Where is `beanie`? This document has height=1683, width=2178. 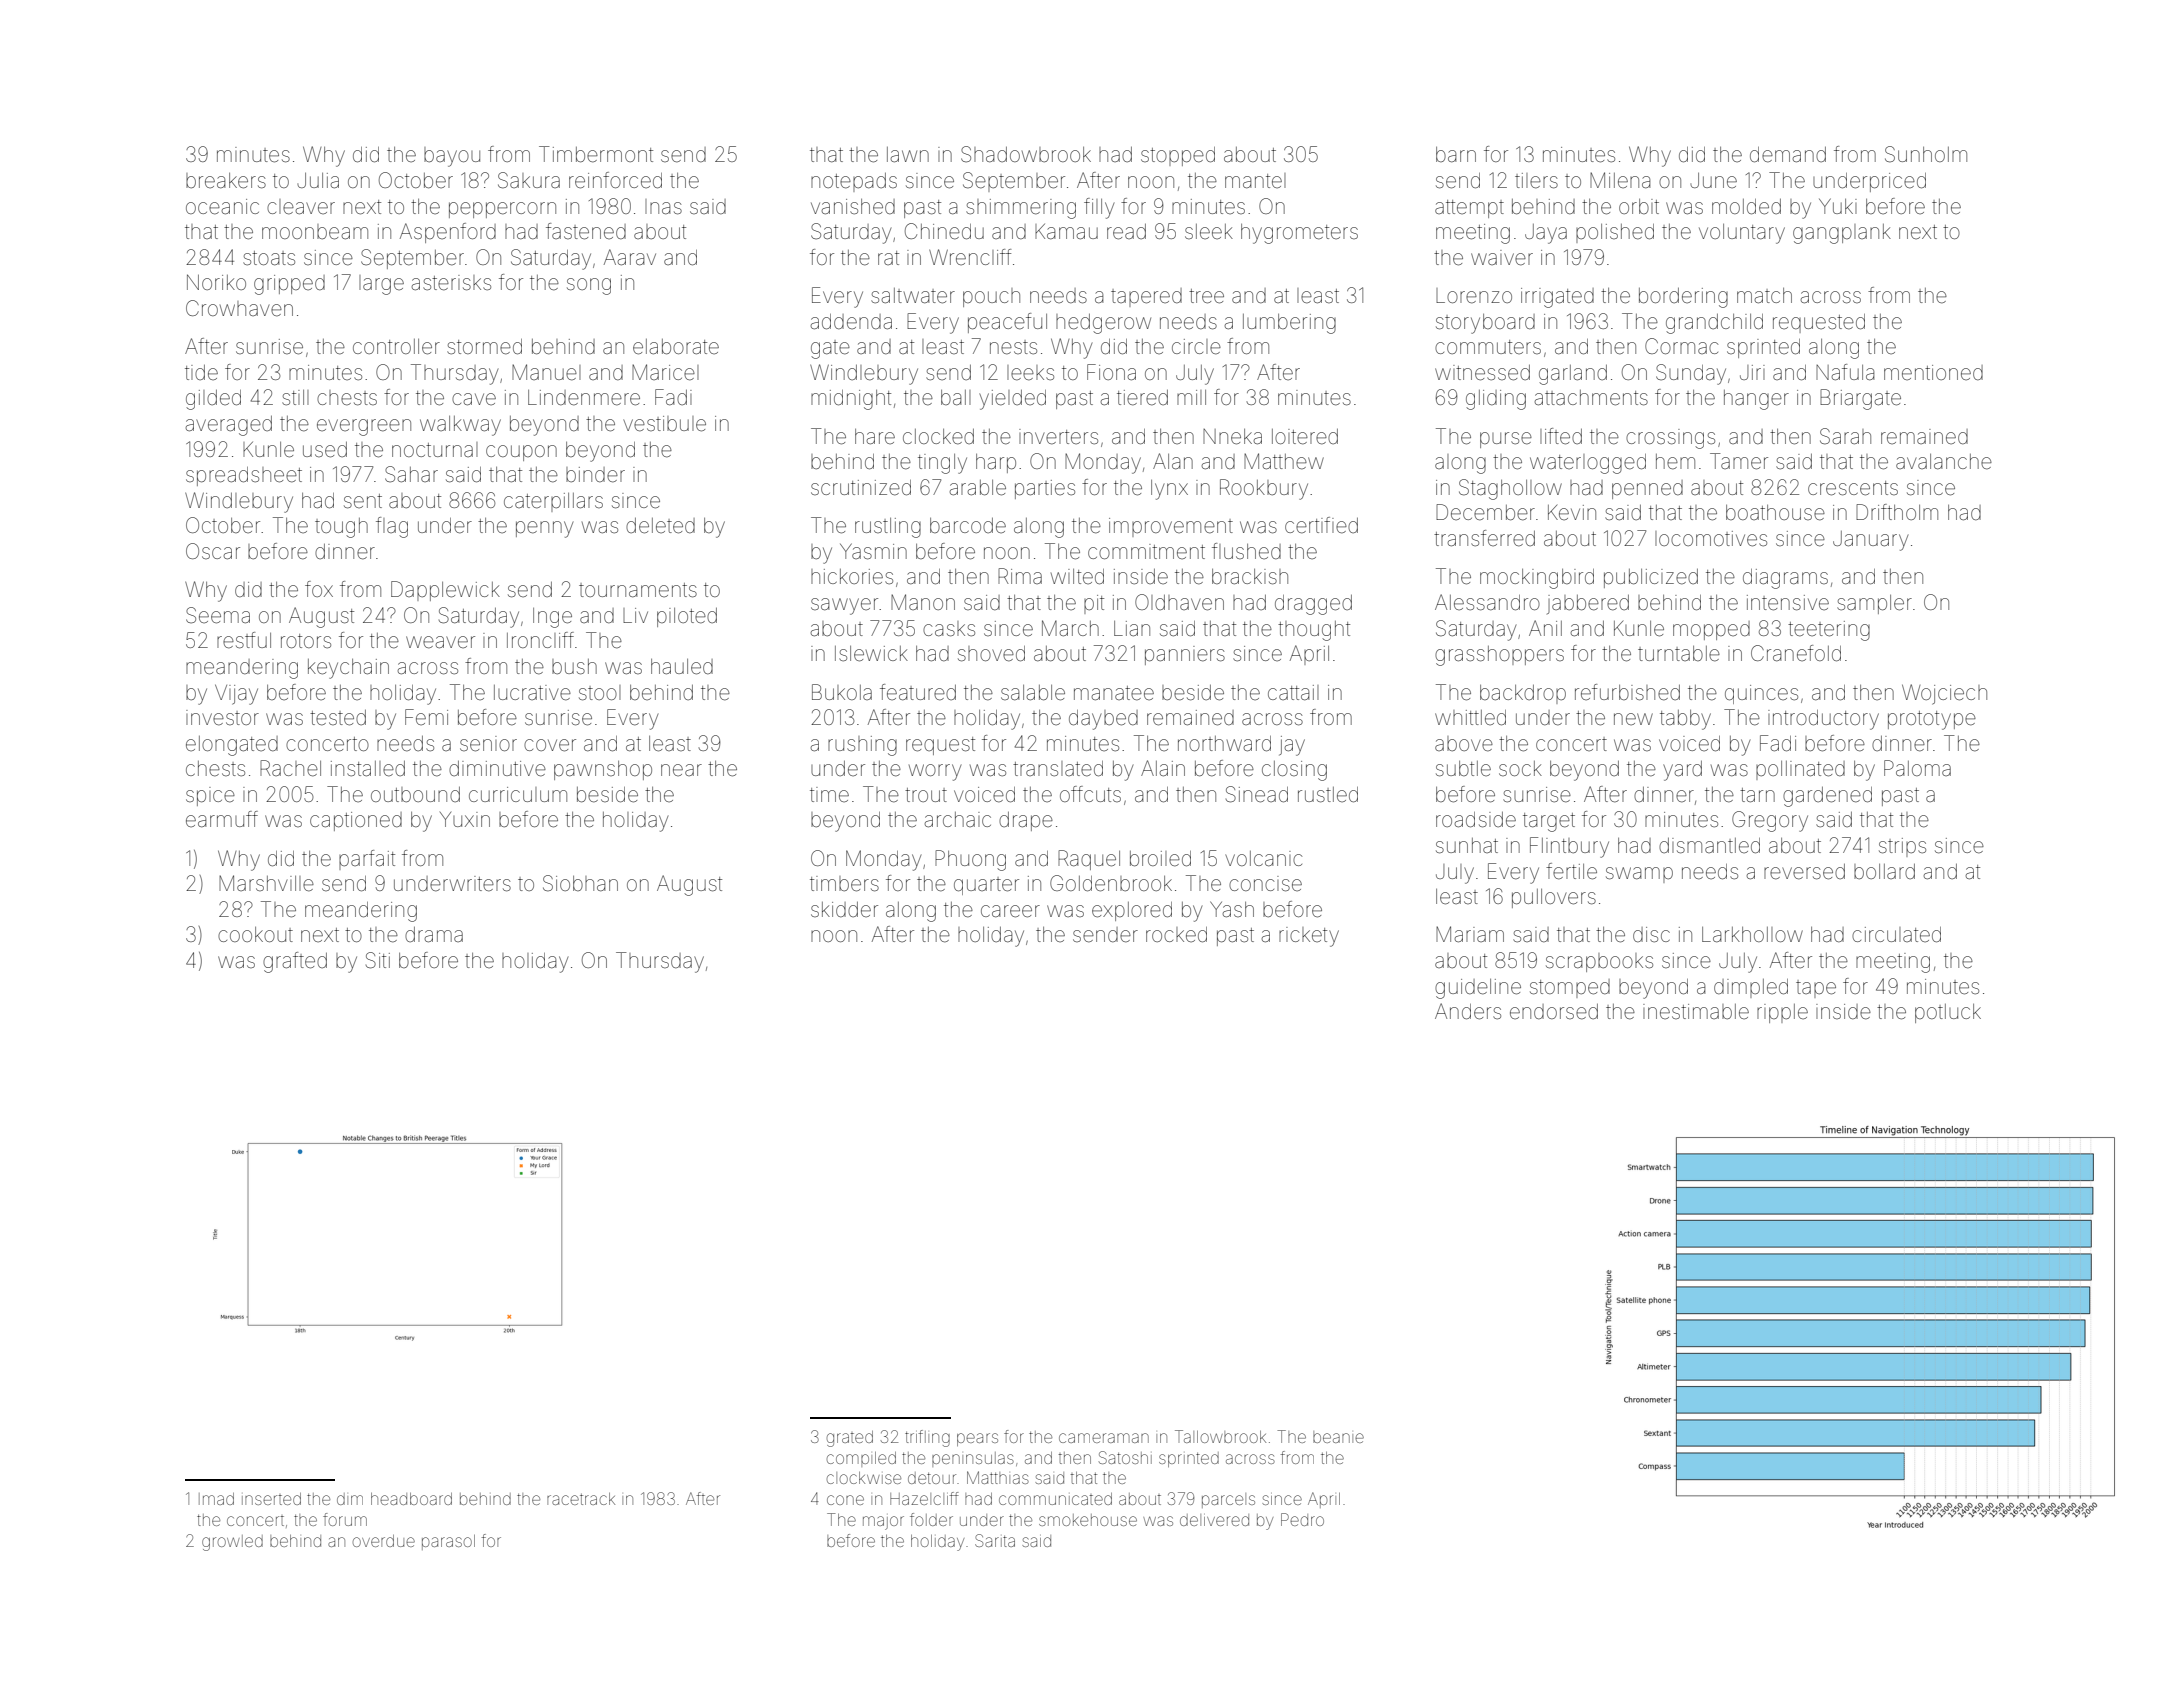 beanie is located at coordinates (1338, 1437).
